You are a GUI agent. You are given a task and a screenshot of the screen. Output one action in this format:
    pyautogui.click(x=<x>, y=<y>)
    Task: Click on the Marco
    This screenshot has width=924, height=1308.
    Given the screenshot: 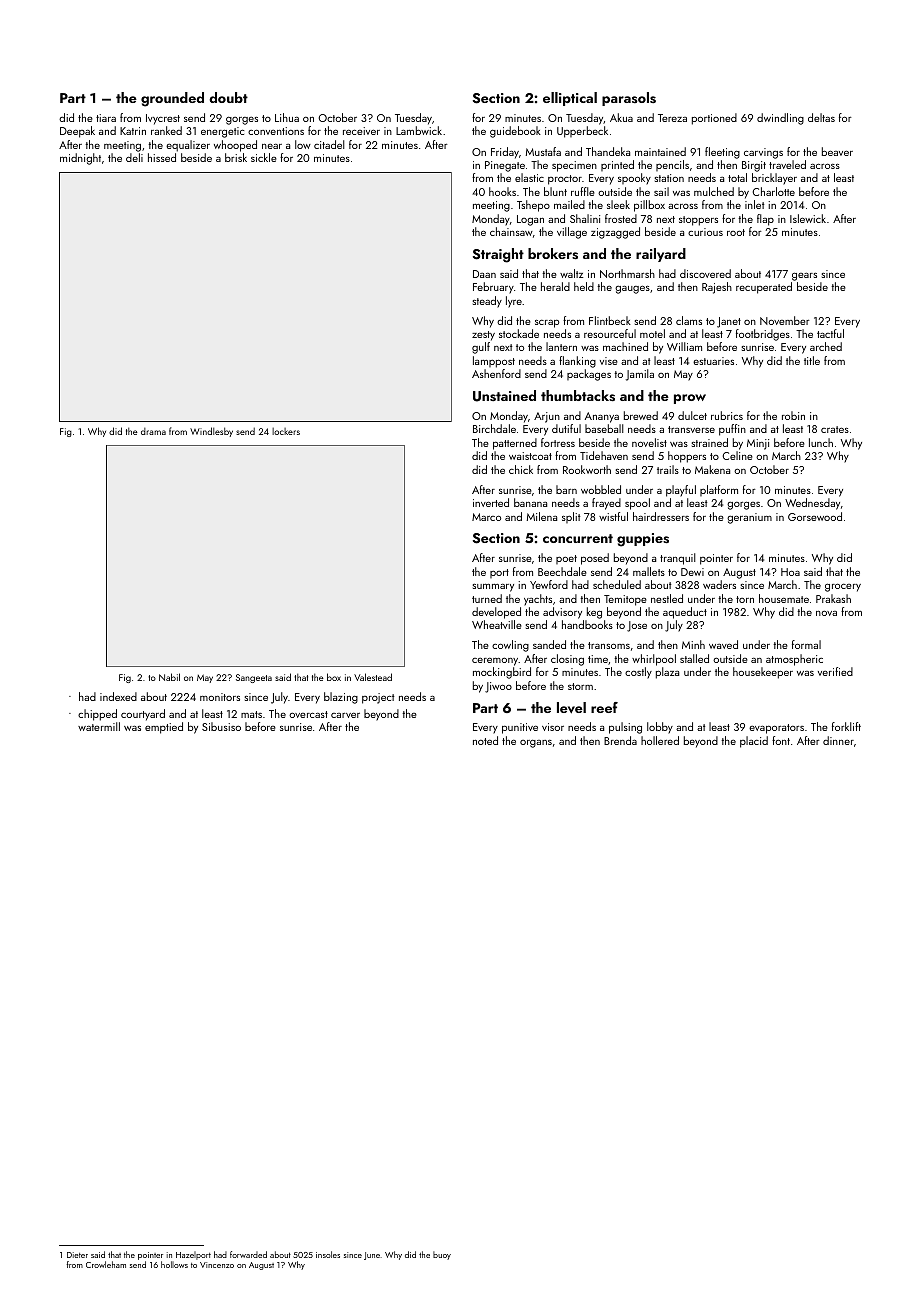 What is the action you would take?
    pyautogui.click(x=486, y=517)
